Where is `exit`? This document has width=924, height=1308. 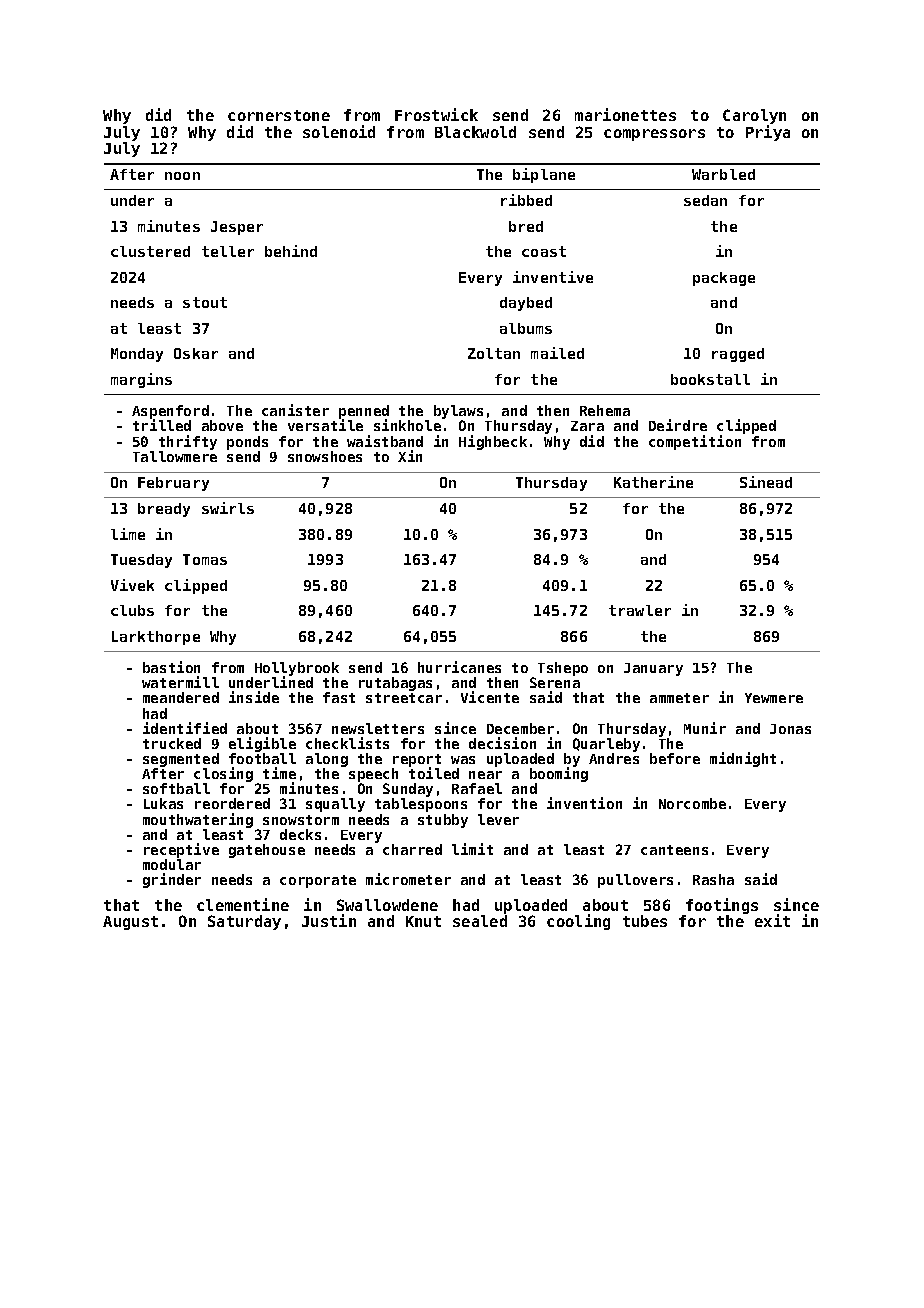 exit is located at coordinates (772, 920).
